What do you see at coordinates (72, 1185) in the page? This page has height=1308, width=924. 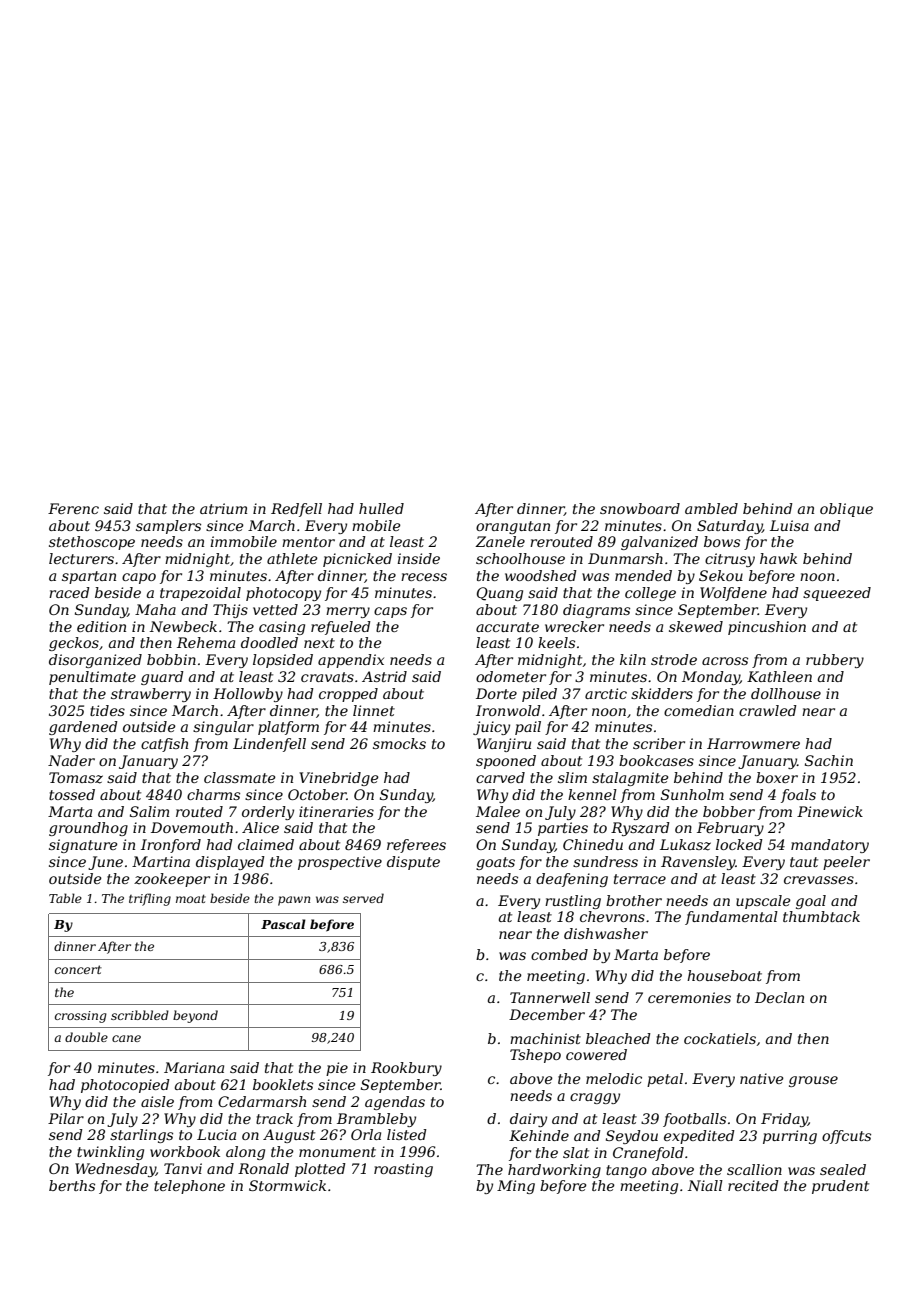 I see `berths` at bounding box center [72, 1185].
